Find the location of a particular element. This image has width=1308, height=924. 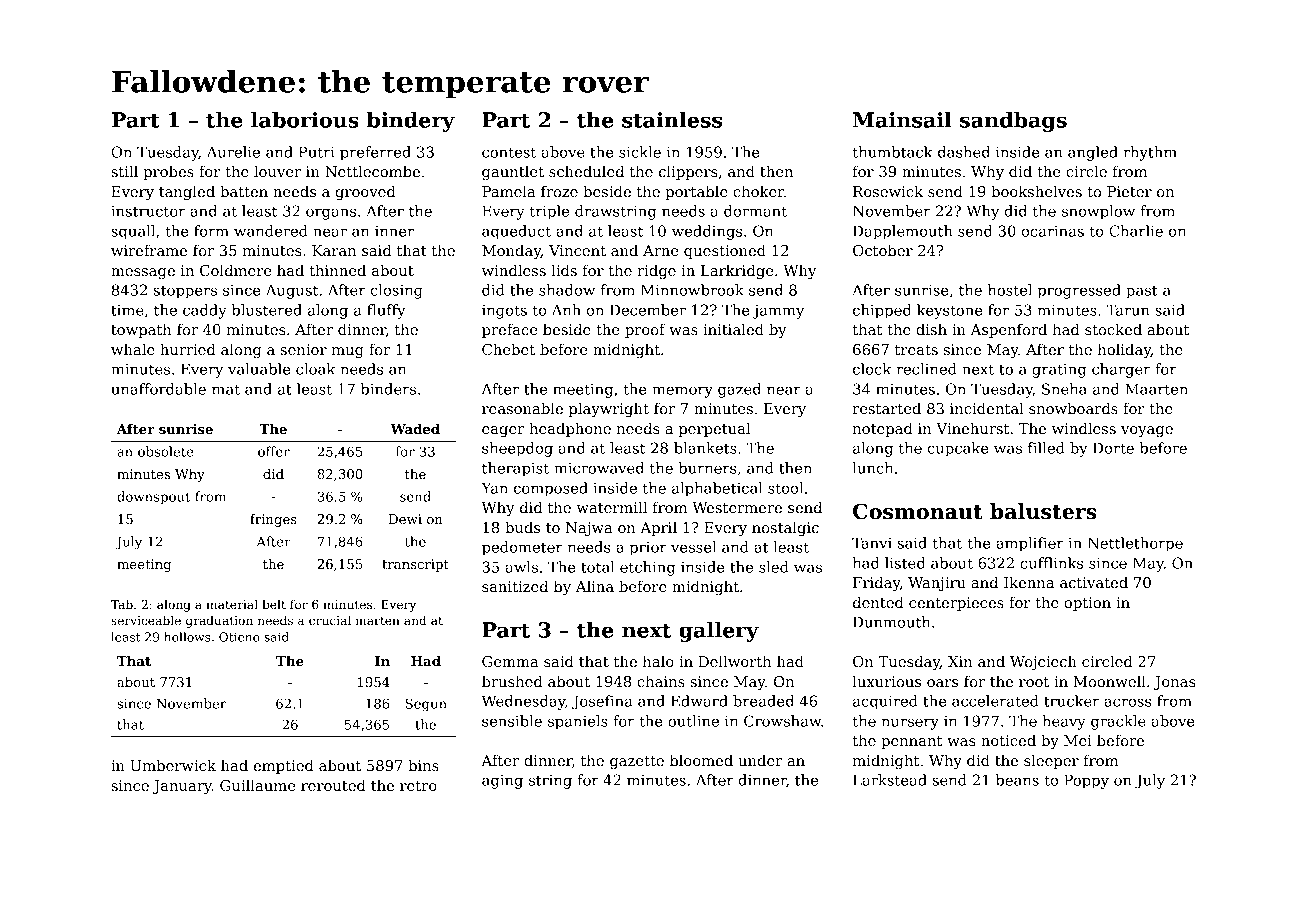

material is located at coordinates (232, 604).
